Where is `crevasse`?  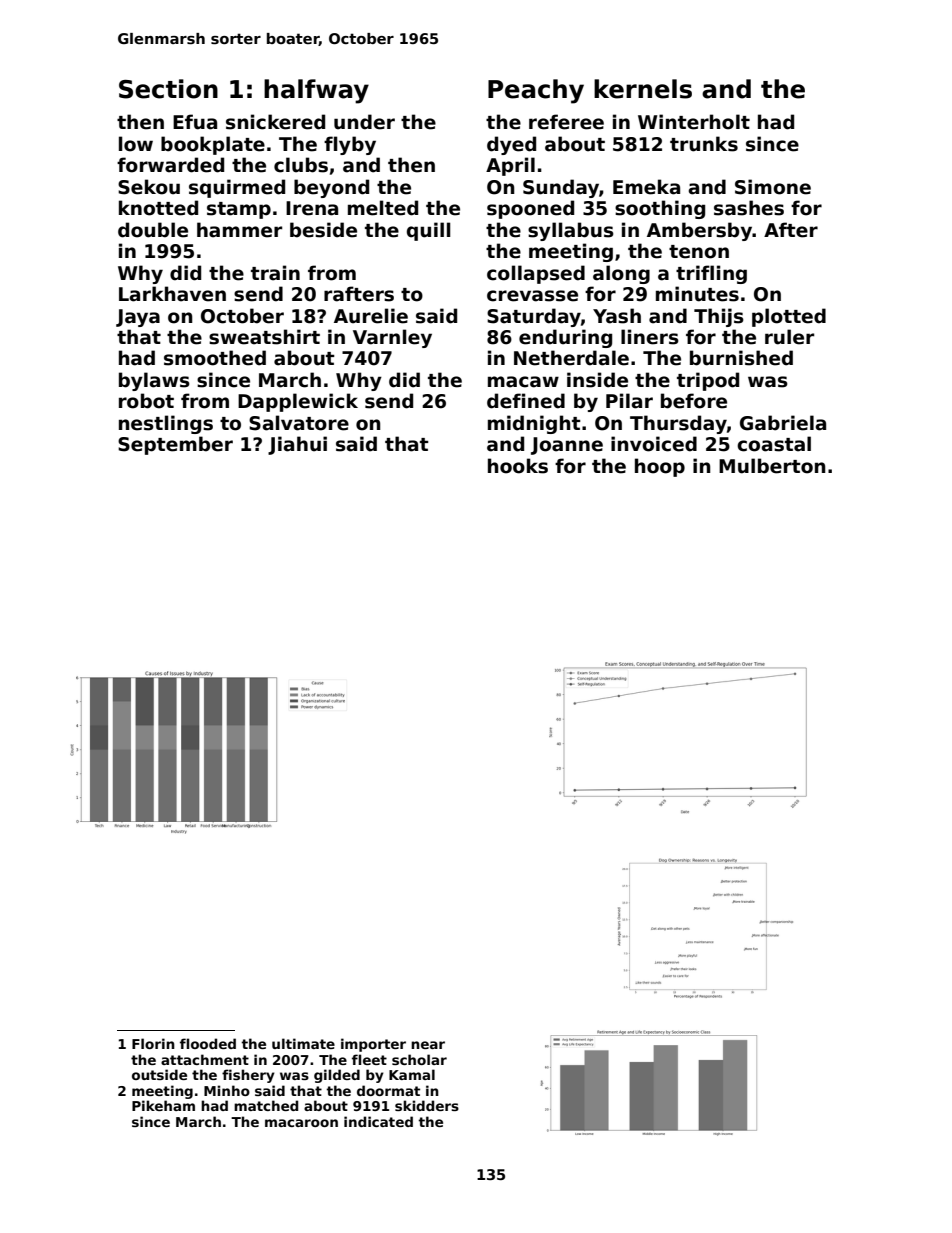 crevasse is located at coordinates (532, 296).
